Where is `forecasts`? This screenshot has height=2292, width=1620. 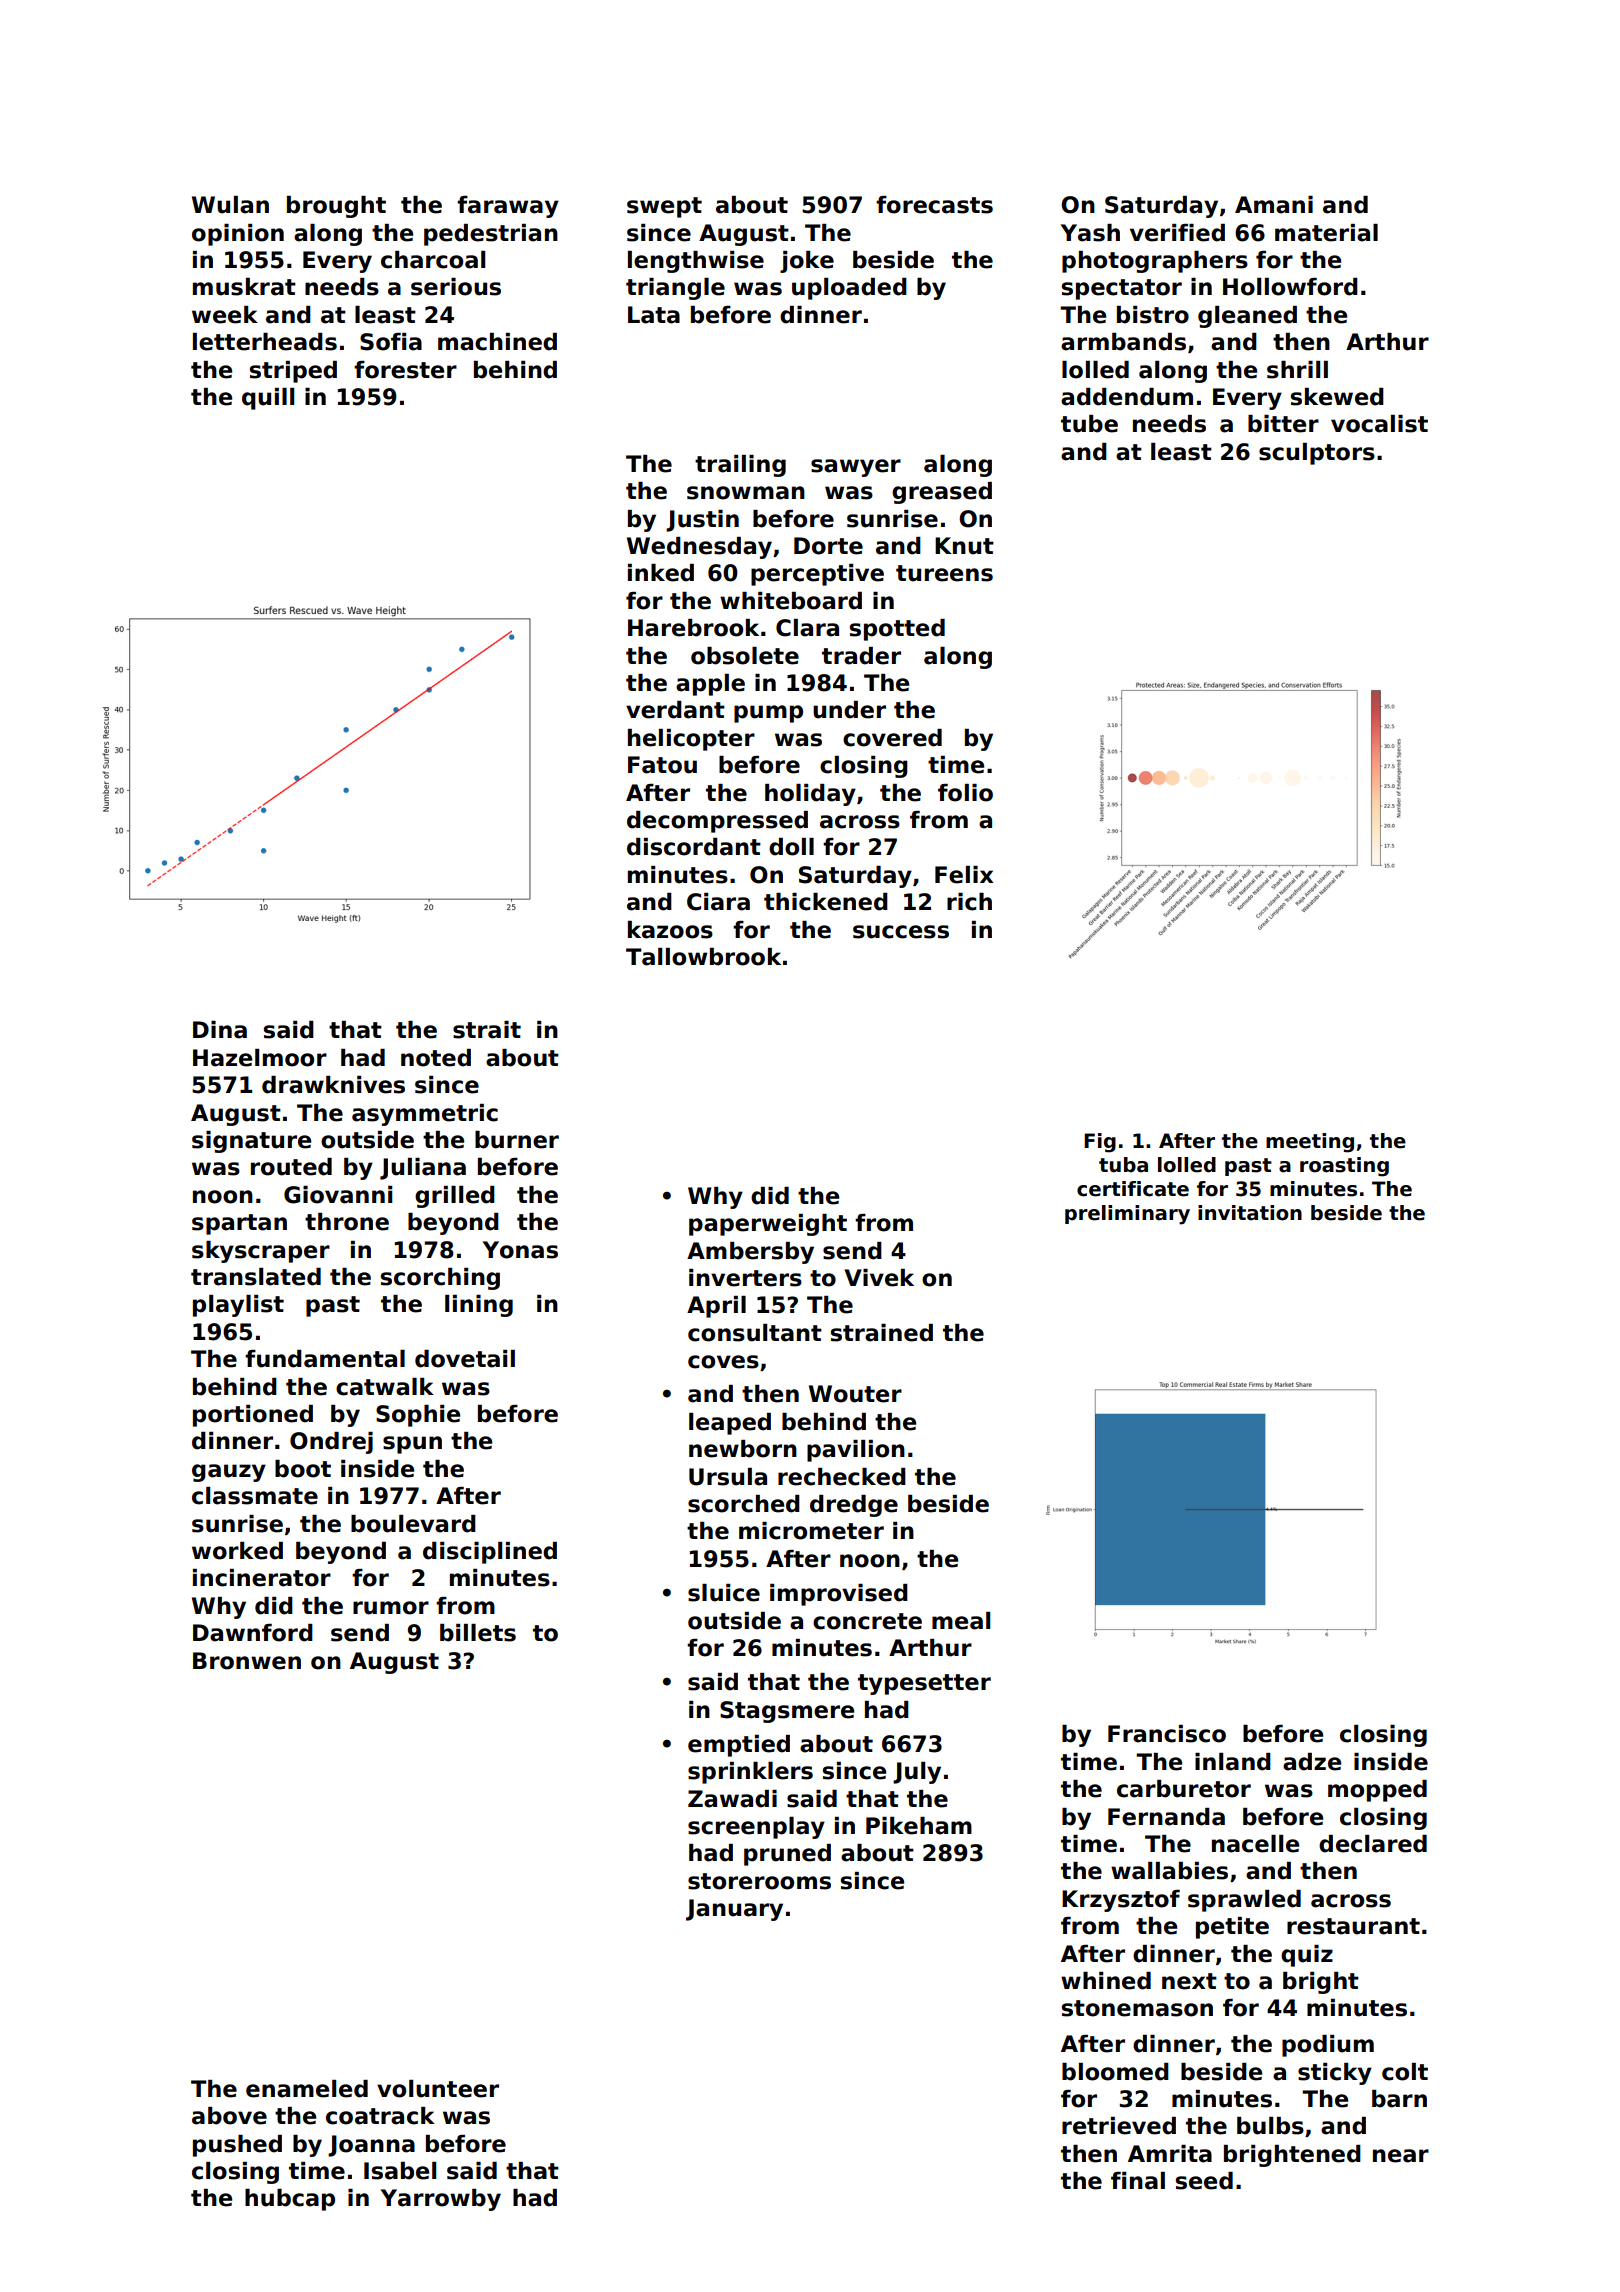 forecasts is located at coordinates (934, 205).
